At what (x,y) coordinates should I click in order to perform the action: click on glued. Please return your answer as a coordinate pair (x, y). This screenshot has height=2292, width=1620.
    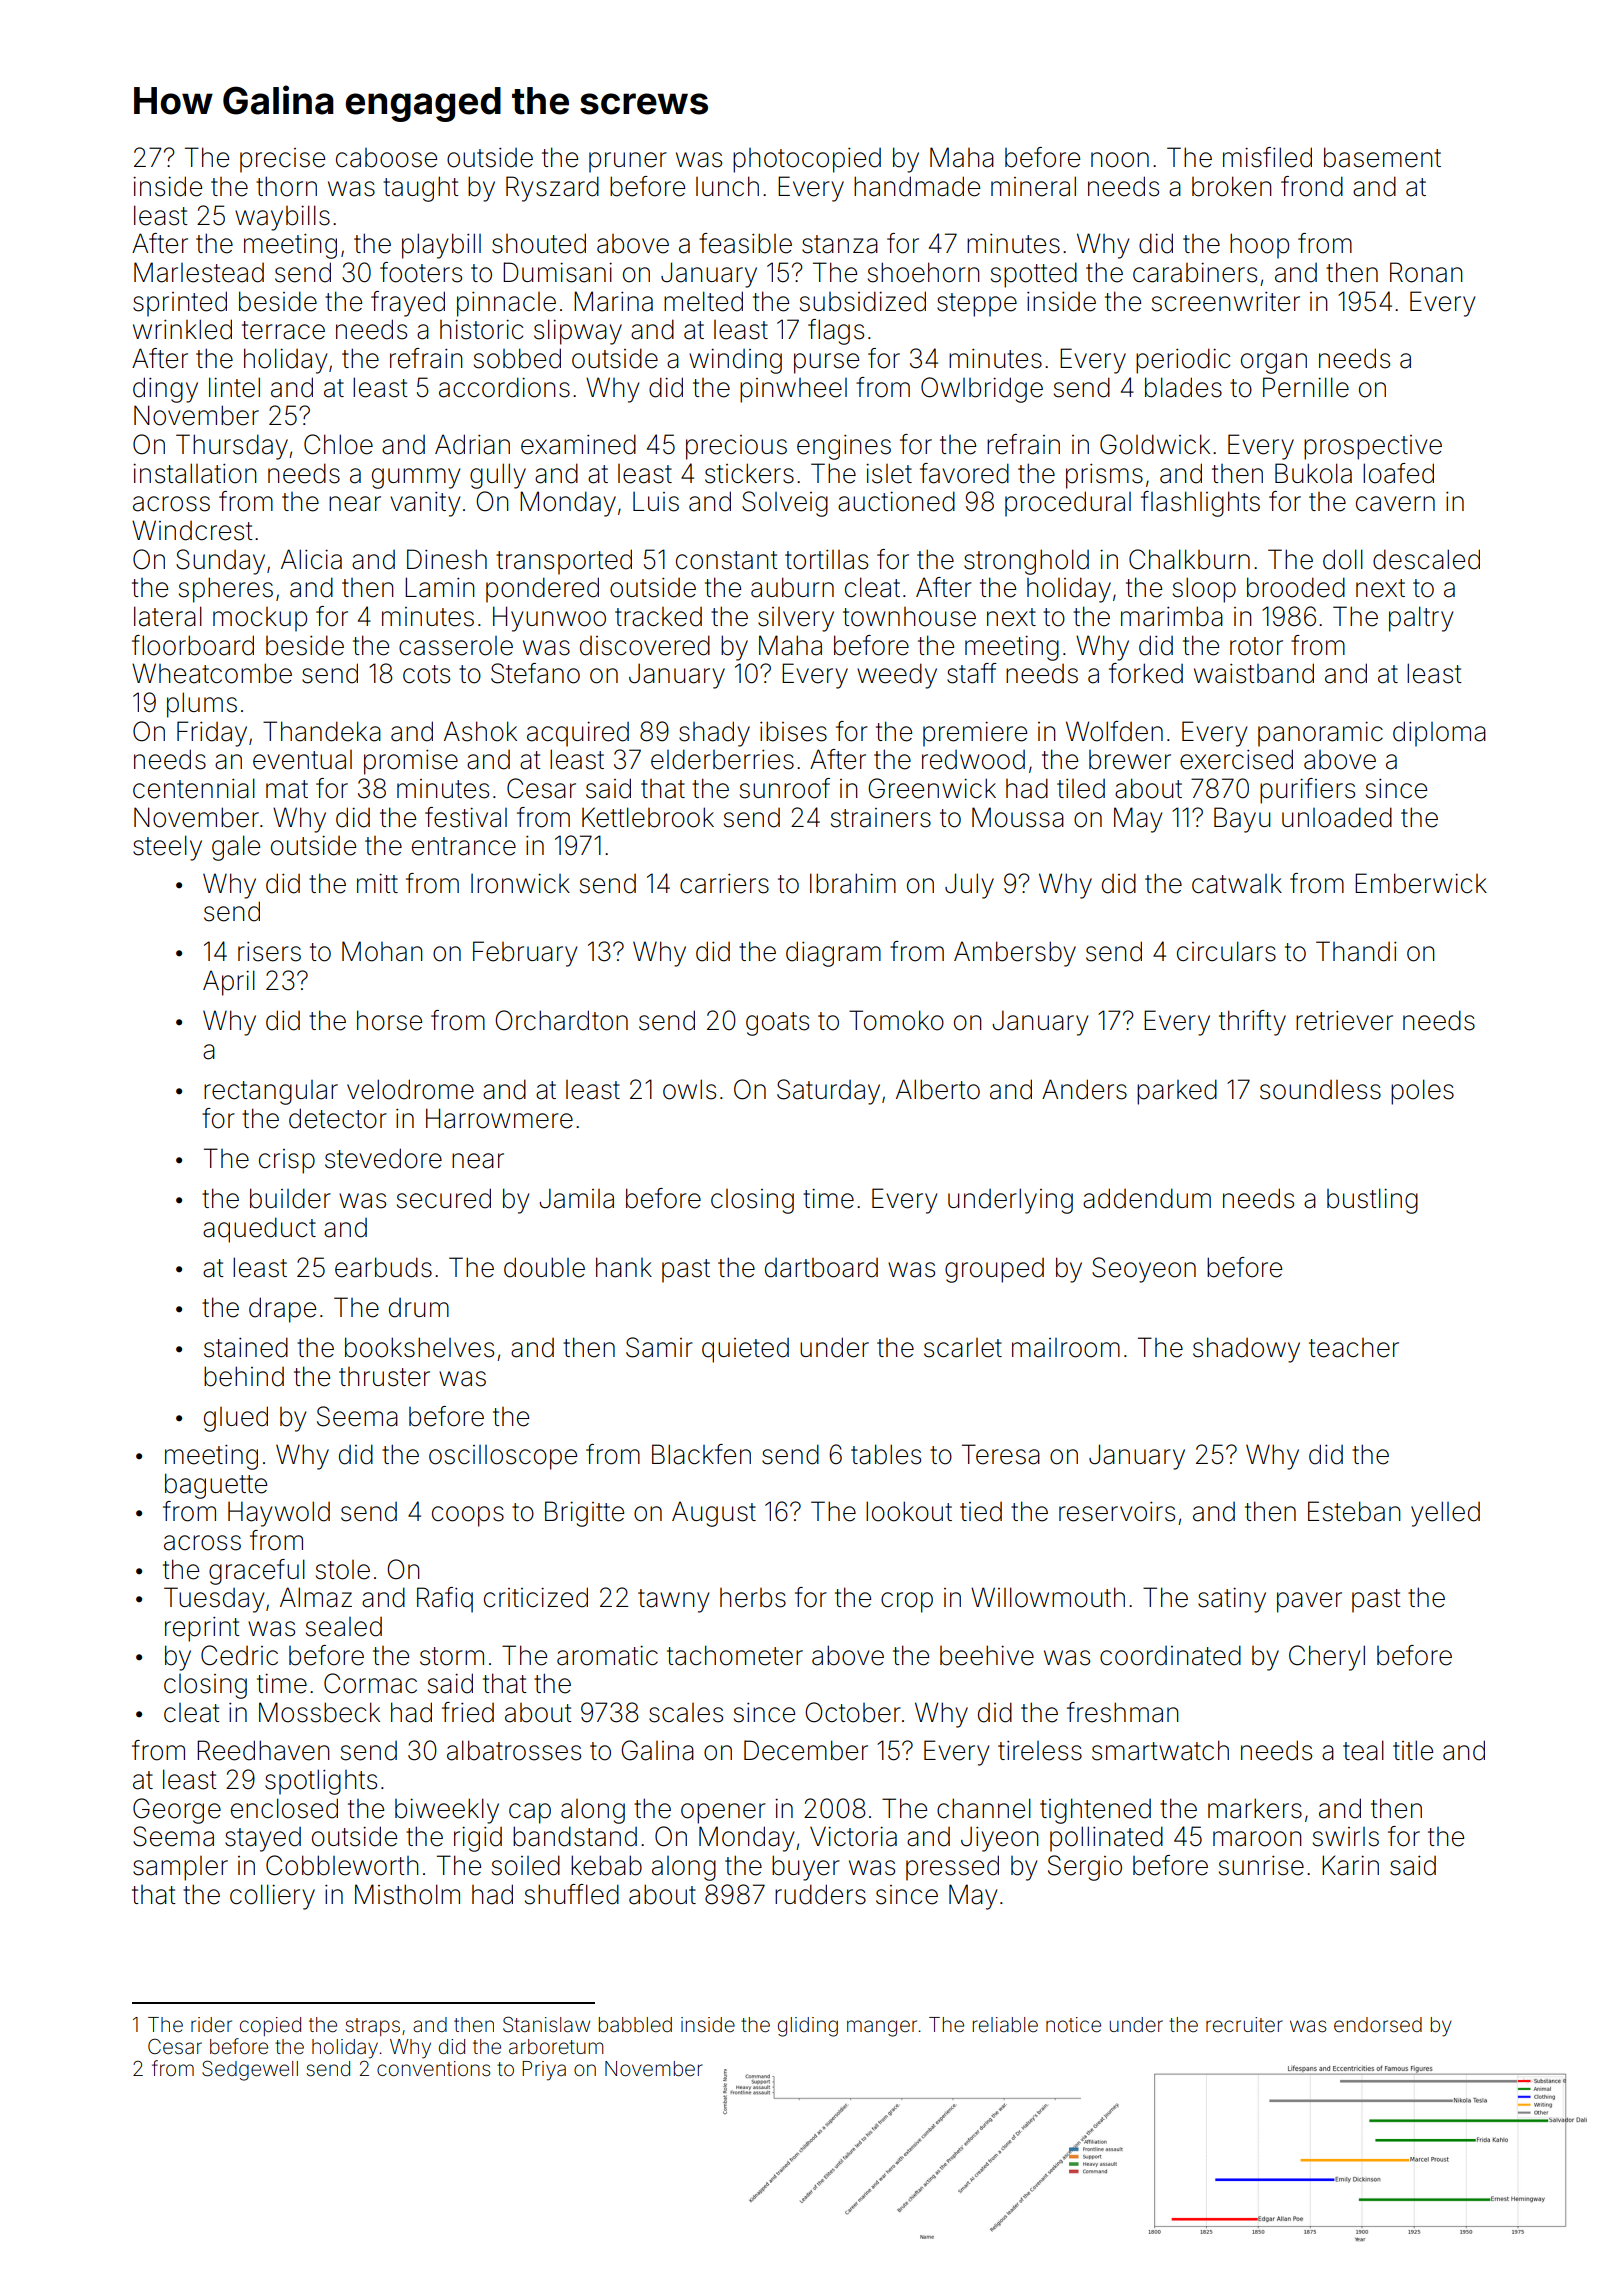
    Looking at the image, I should click on (236, 1419).
